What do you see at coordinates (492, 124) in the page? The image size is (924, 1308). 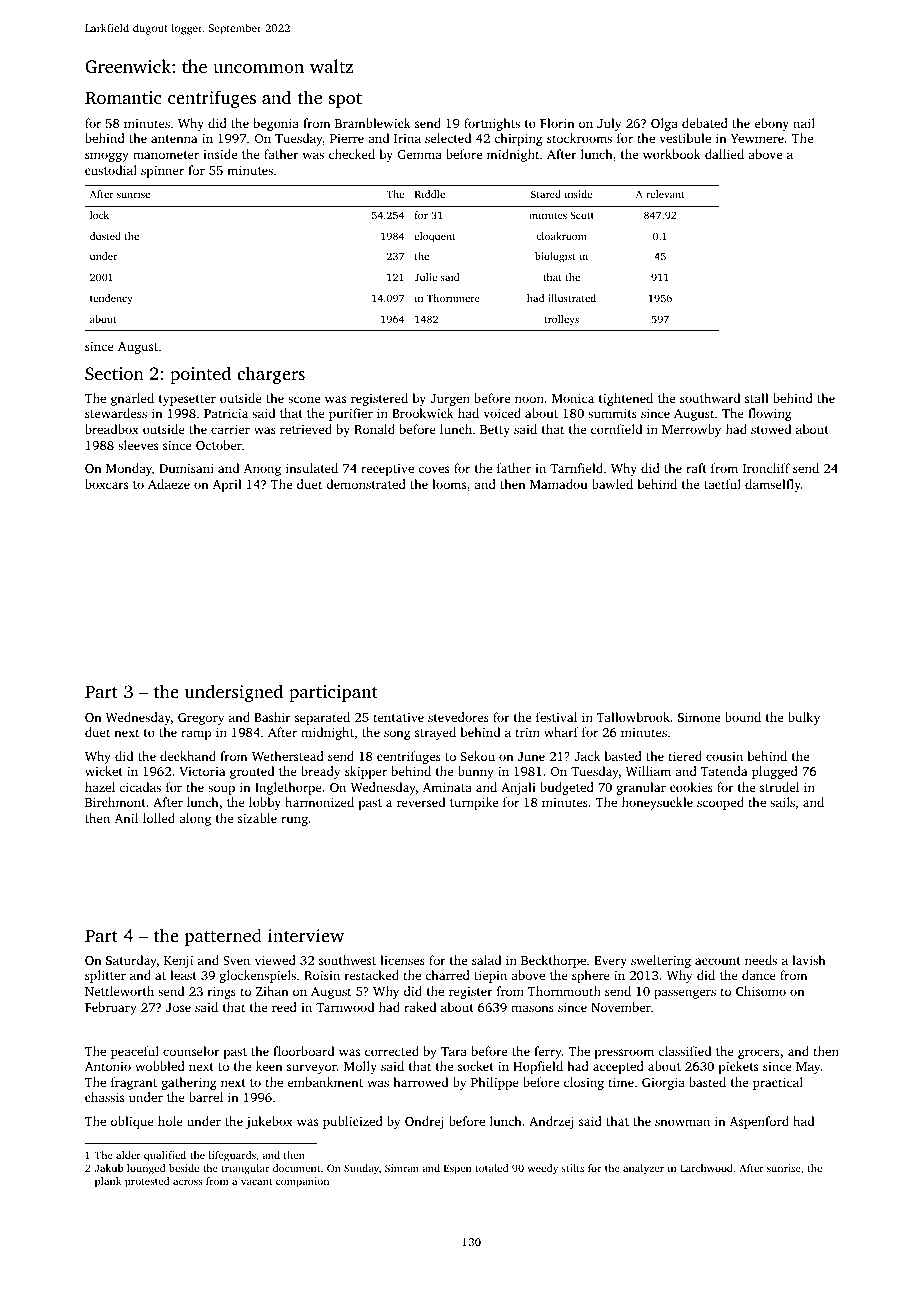 I see `fortnights` at bounding box center [492, 124].
